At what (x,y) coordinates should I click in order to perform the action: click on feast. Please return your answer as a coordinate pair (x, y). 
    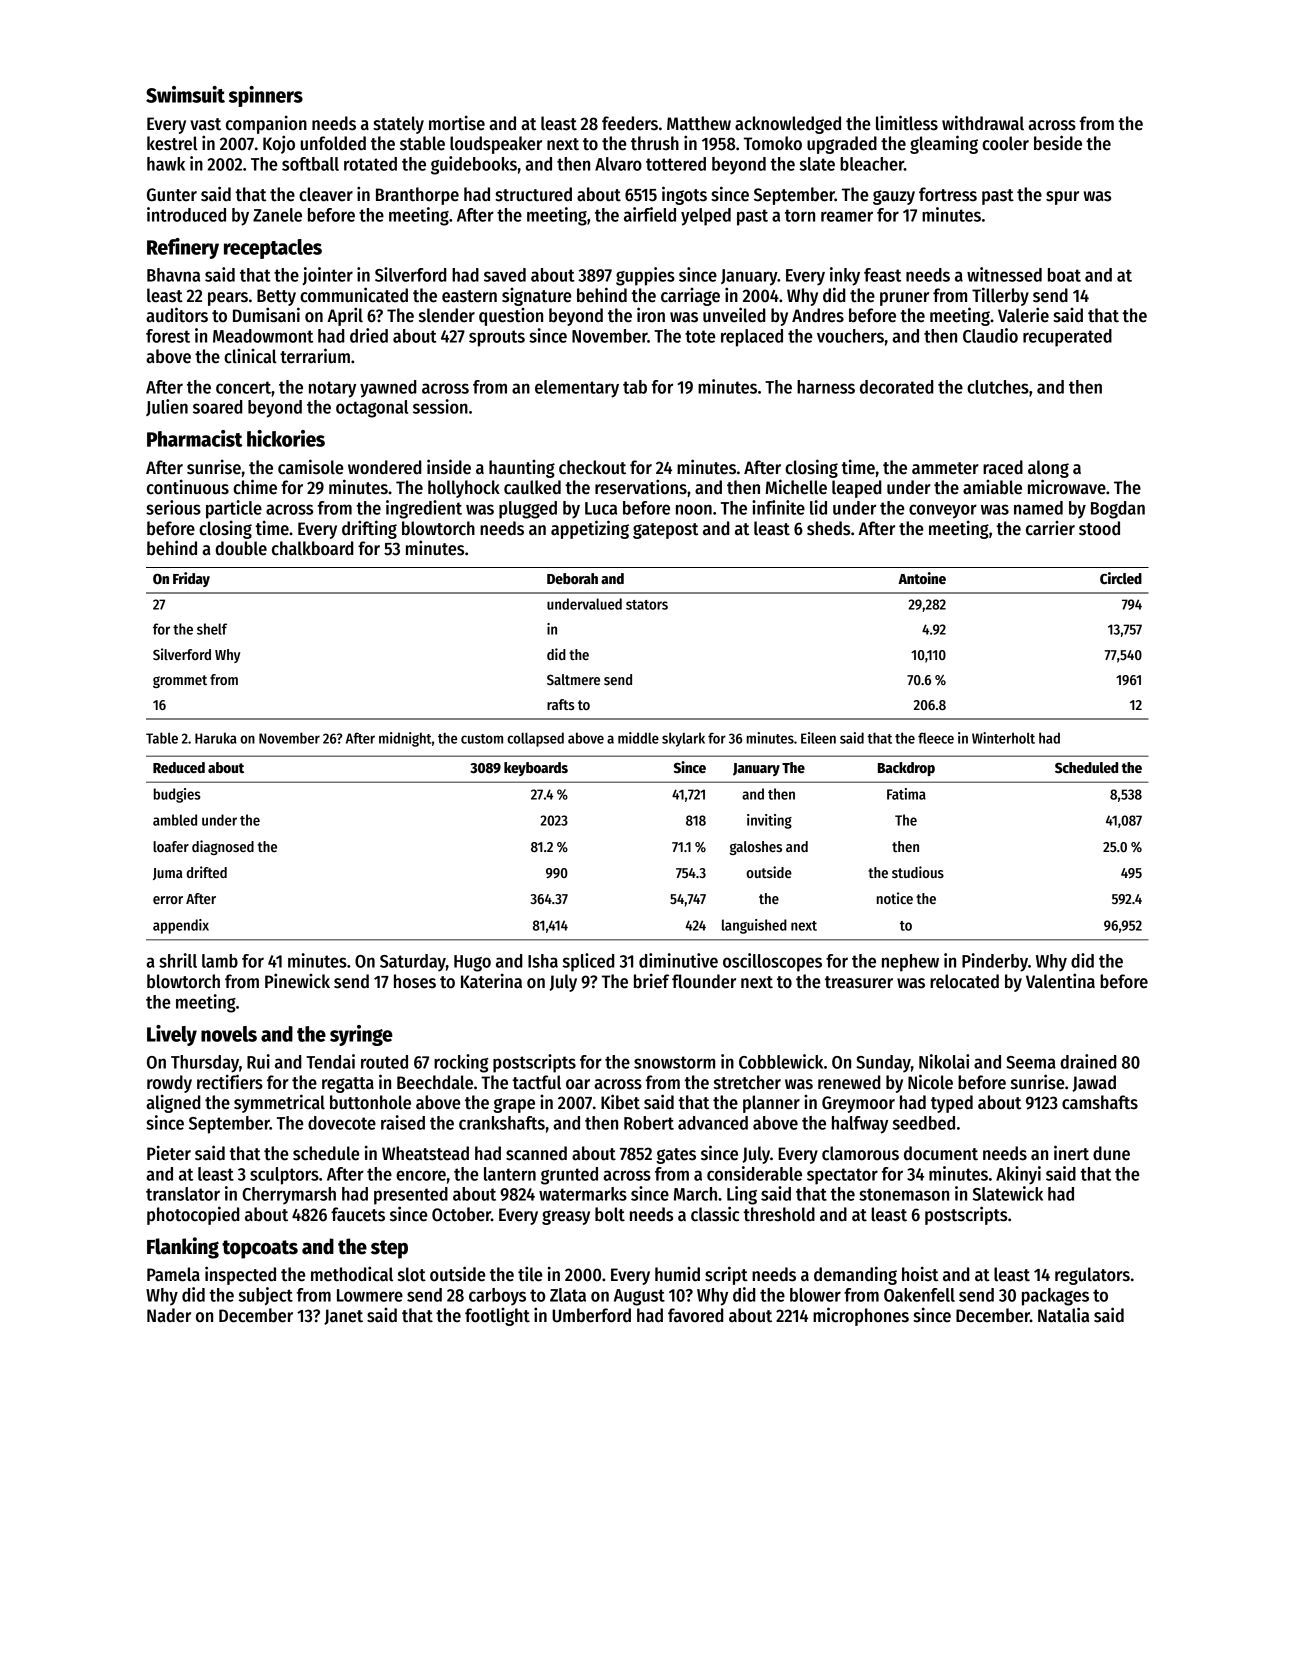
    Looking at the image, I should click on (882, 275).
